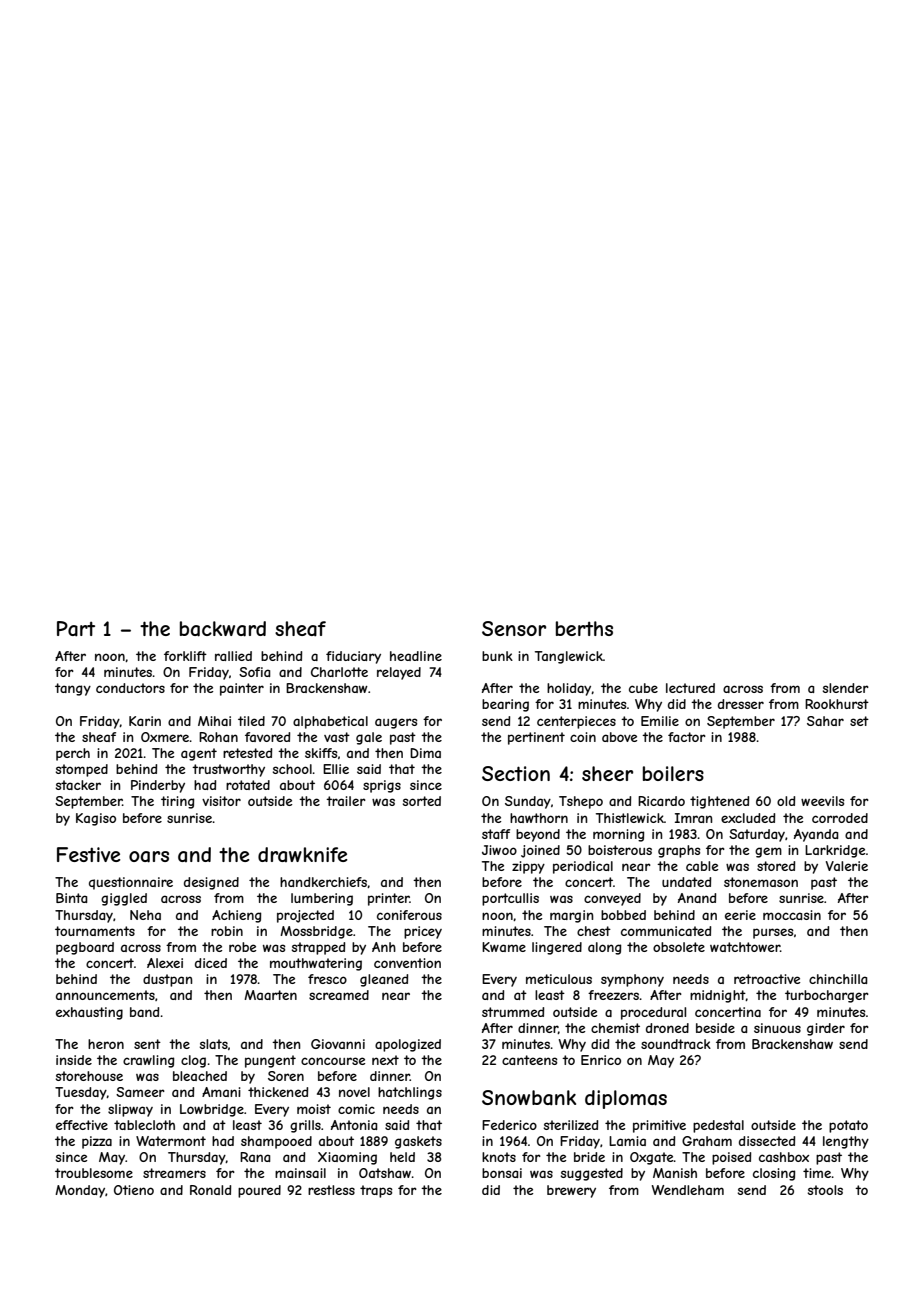  I want to click on Rookhurst, so click(837, 704).
